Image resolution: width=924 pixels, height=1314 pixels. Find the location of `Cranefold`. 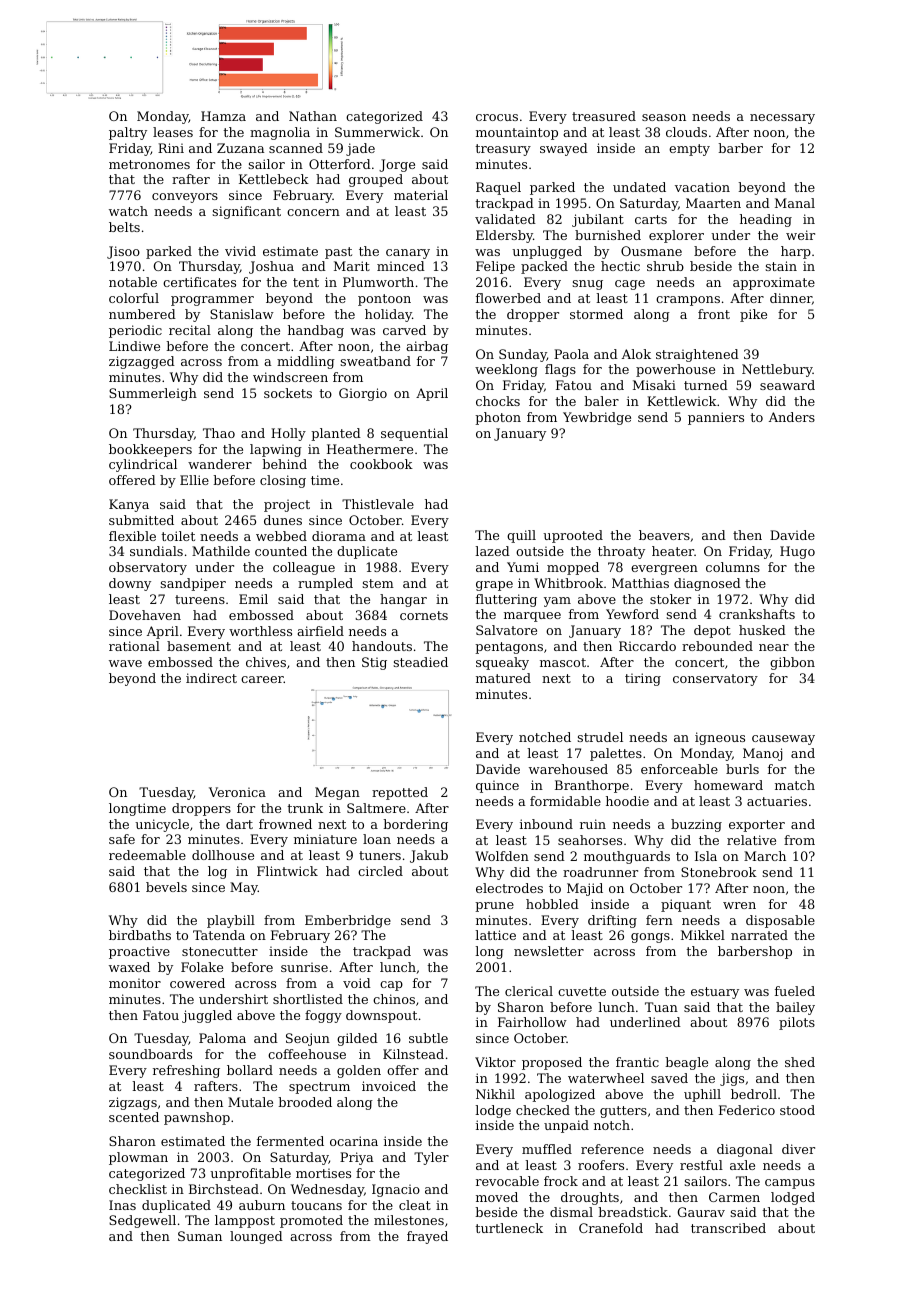

Cranefold is located at coordinates (611, 1228).
